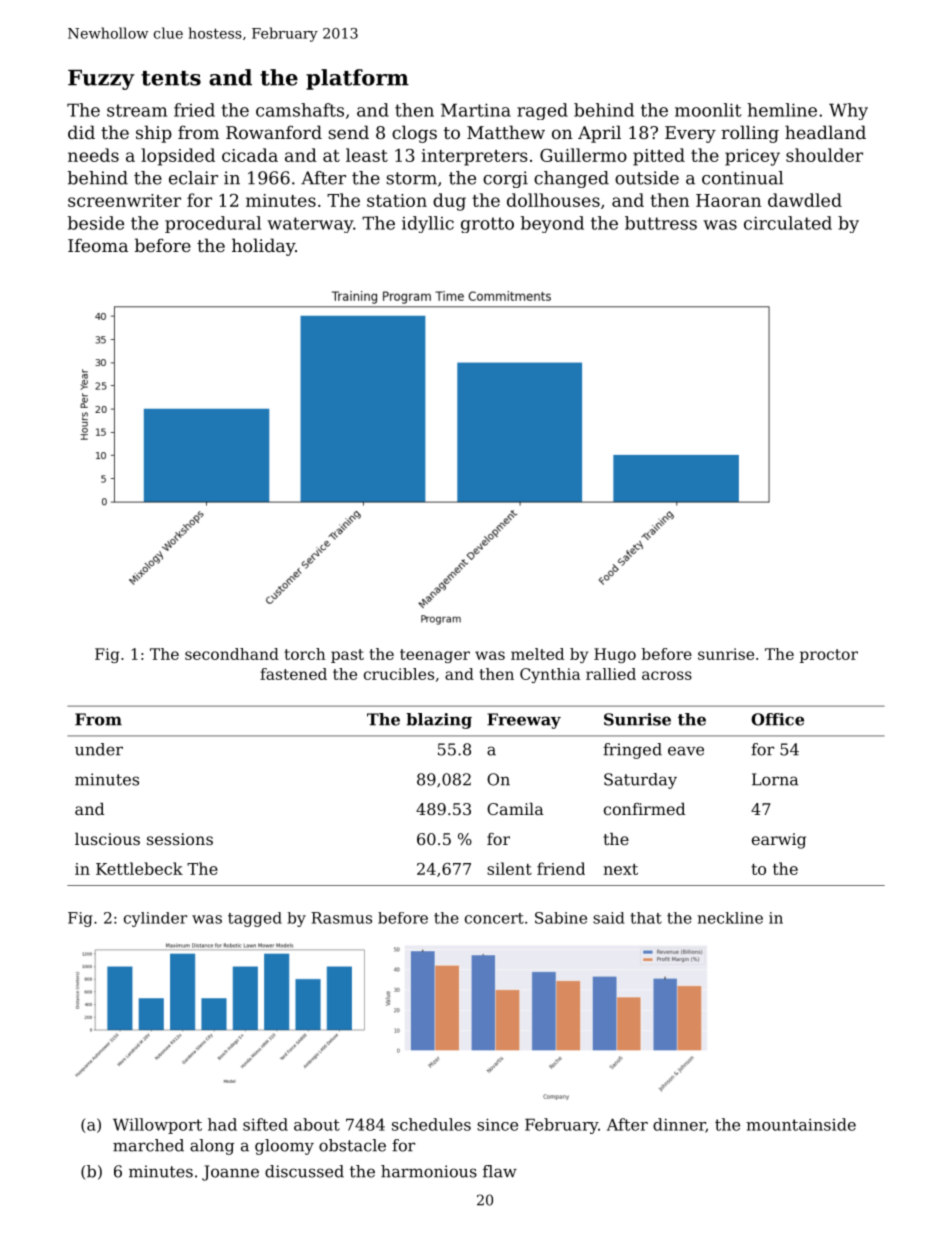  Describe the element at coordinates (431, 1124) in the image. I see `schedules` at that location.
